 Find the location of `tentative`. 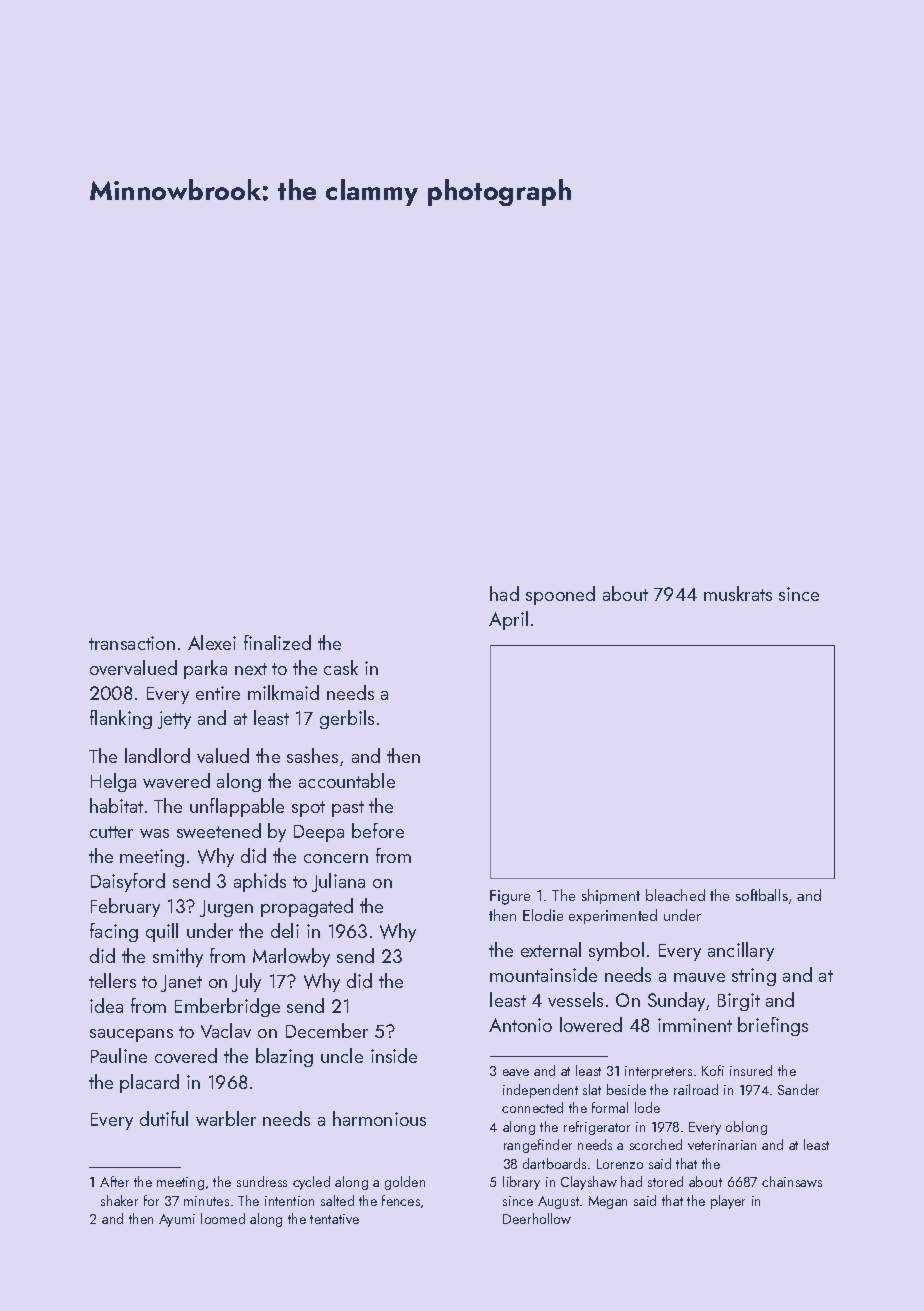

tentative is located at coordinates (334, 1219).
